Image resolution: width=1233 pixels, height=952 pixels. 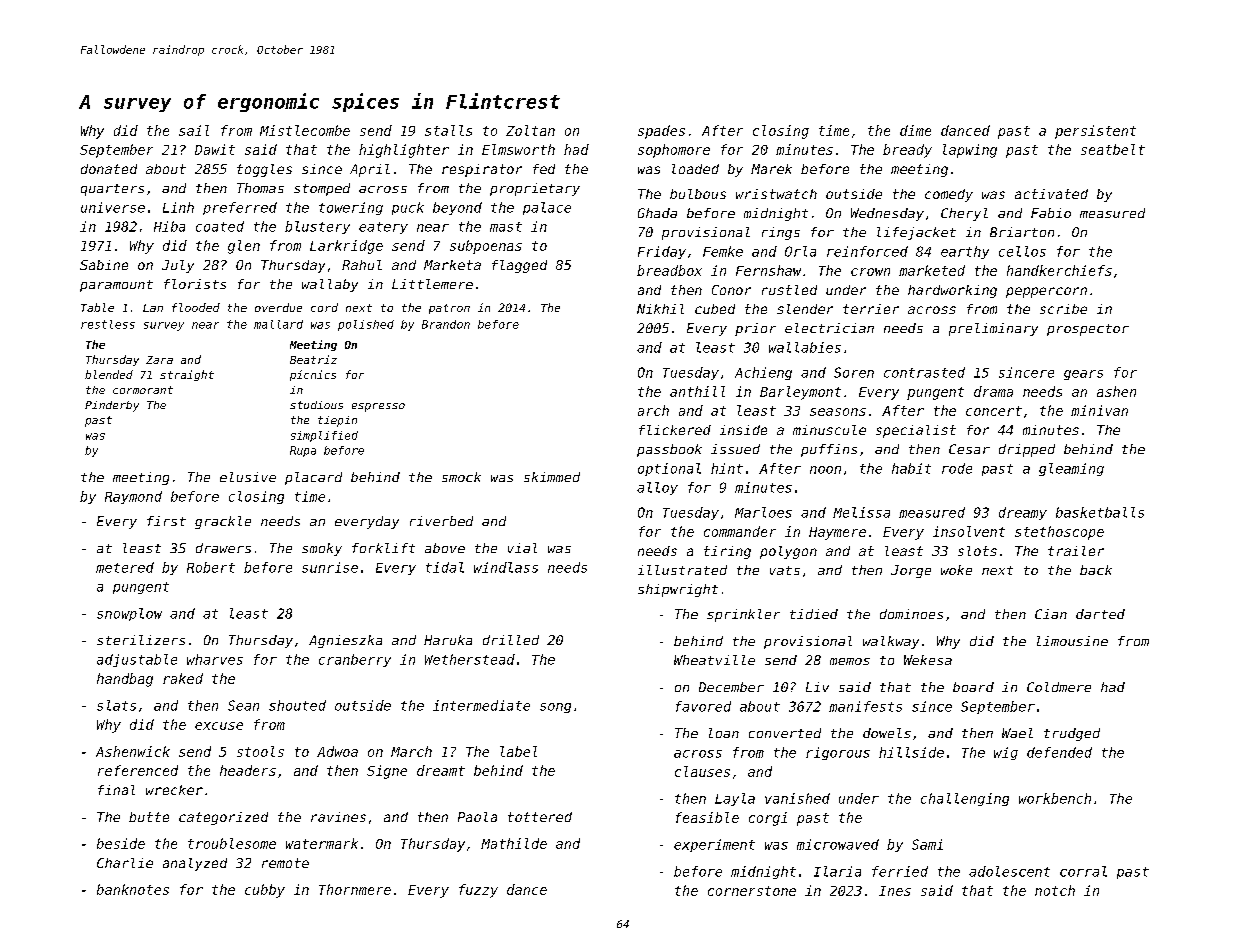 I want to click on drama, so click(x=993, y=391).
